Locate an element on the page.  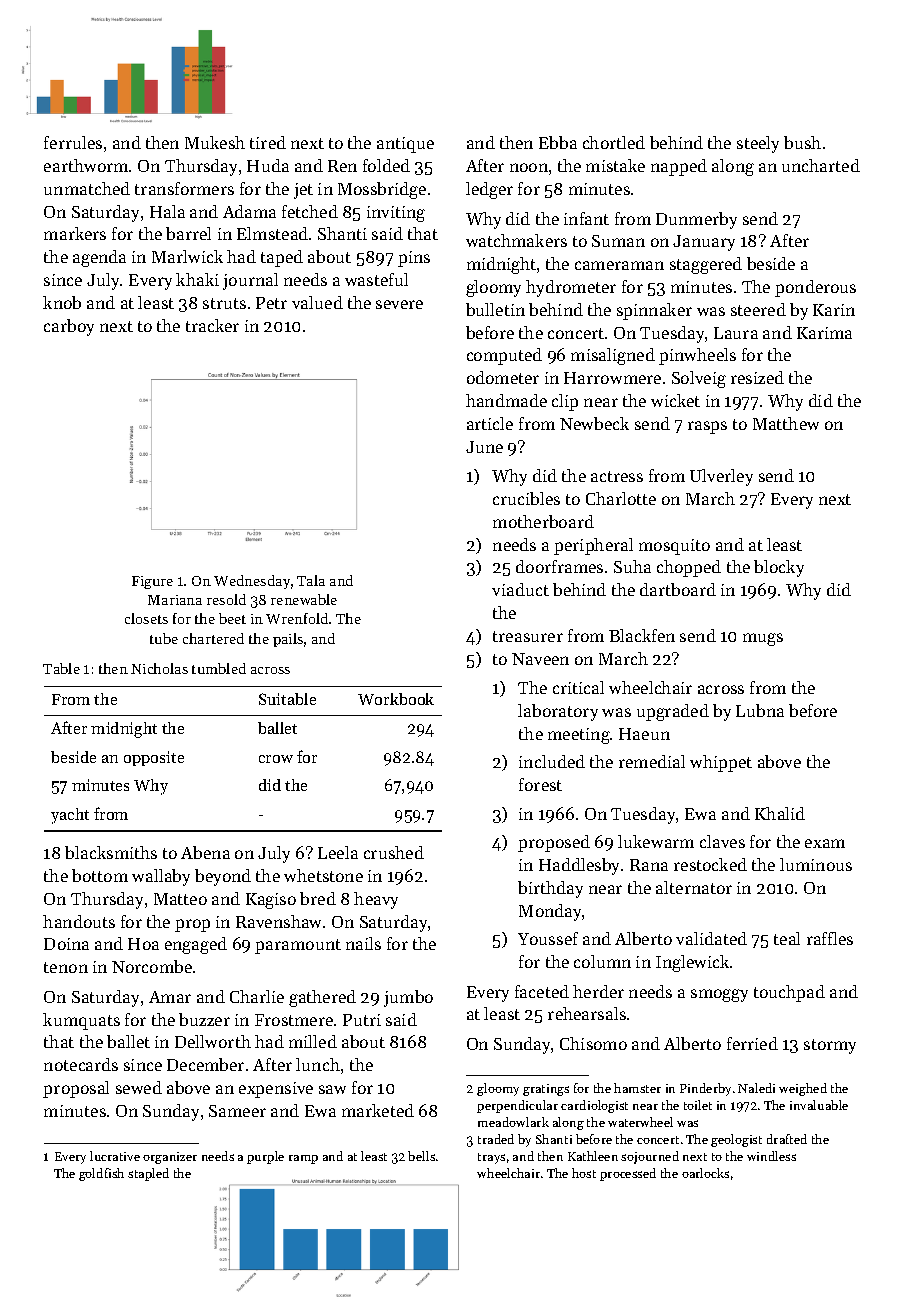
Youssef is located at coordinates (548, 938).
